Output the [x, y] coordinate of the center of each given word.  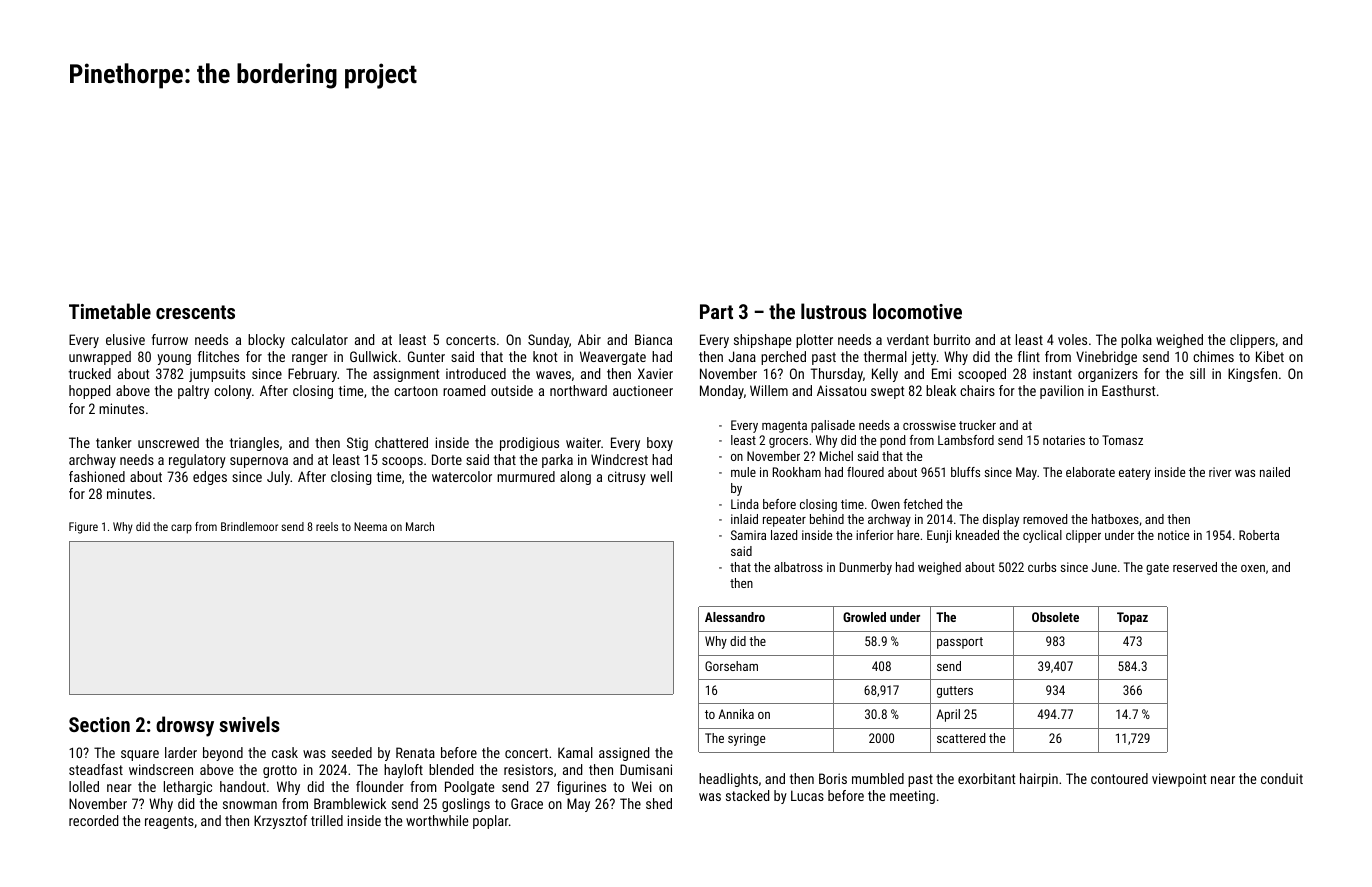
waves [553, 375]
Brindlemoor [249, 526]
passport [960, 643]
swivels [249, 724]
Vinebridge [1106, 358]
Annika [736, 714]
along [575, 478]
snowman [250, 805]
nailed [1275, 472]
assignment [406, 375]
